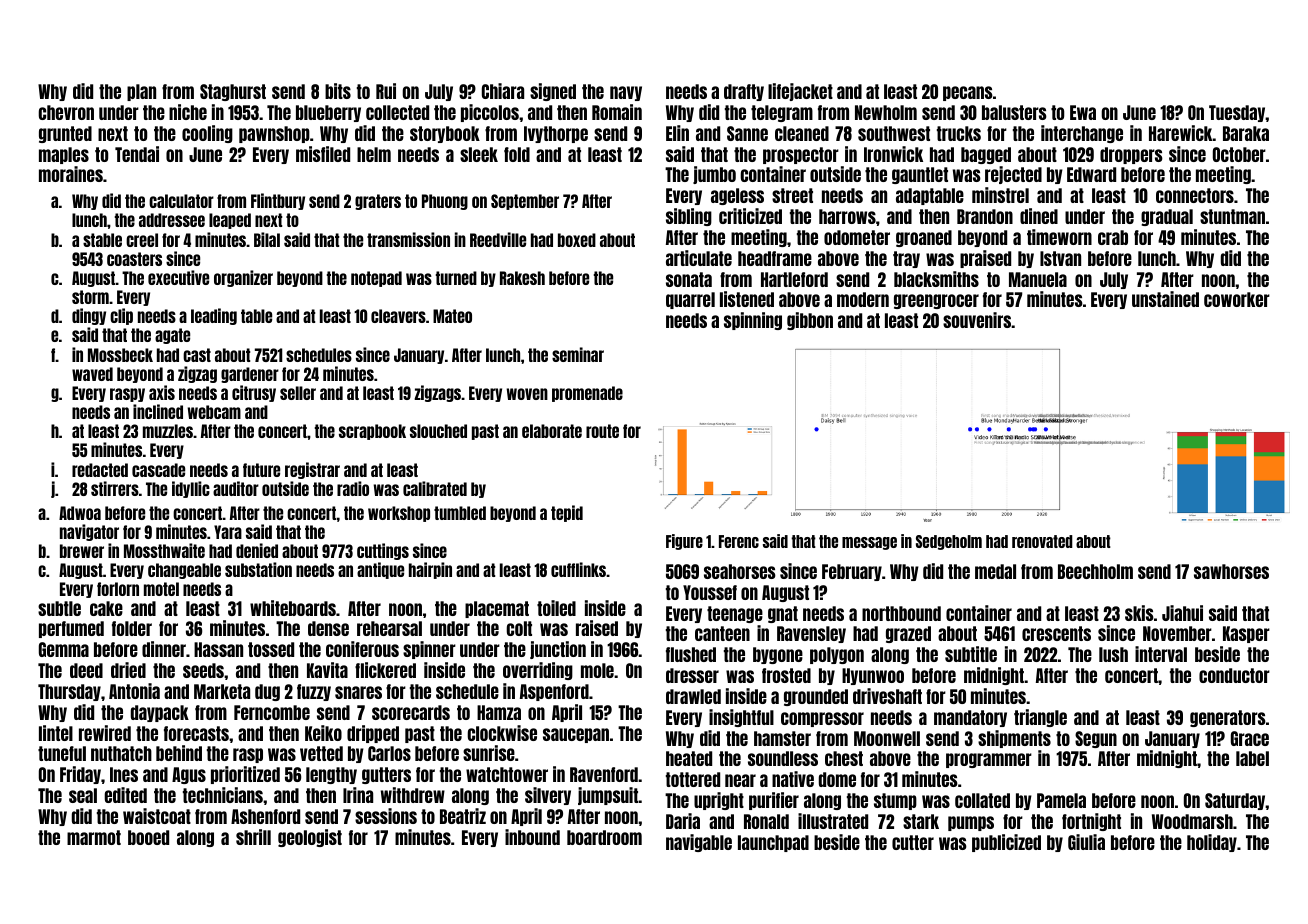 The height and width of the screenshot is (924, 1308). Describe the element at coordinates (503, 91) in the screenshot. I see `Chiara` at that location.
